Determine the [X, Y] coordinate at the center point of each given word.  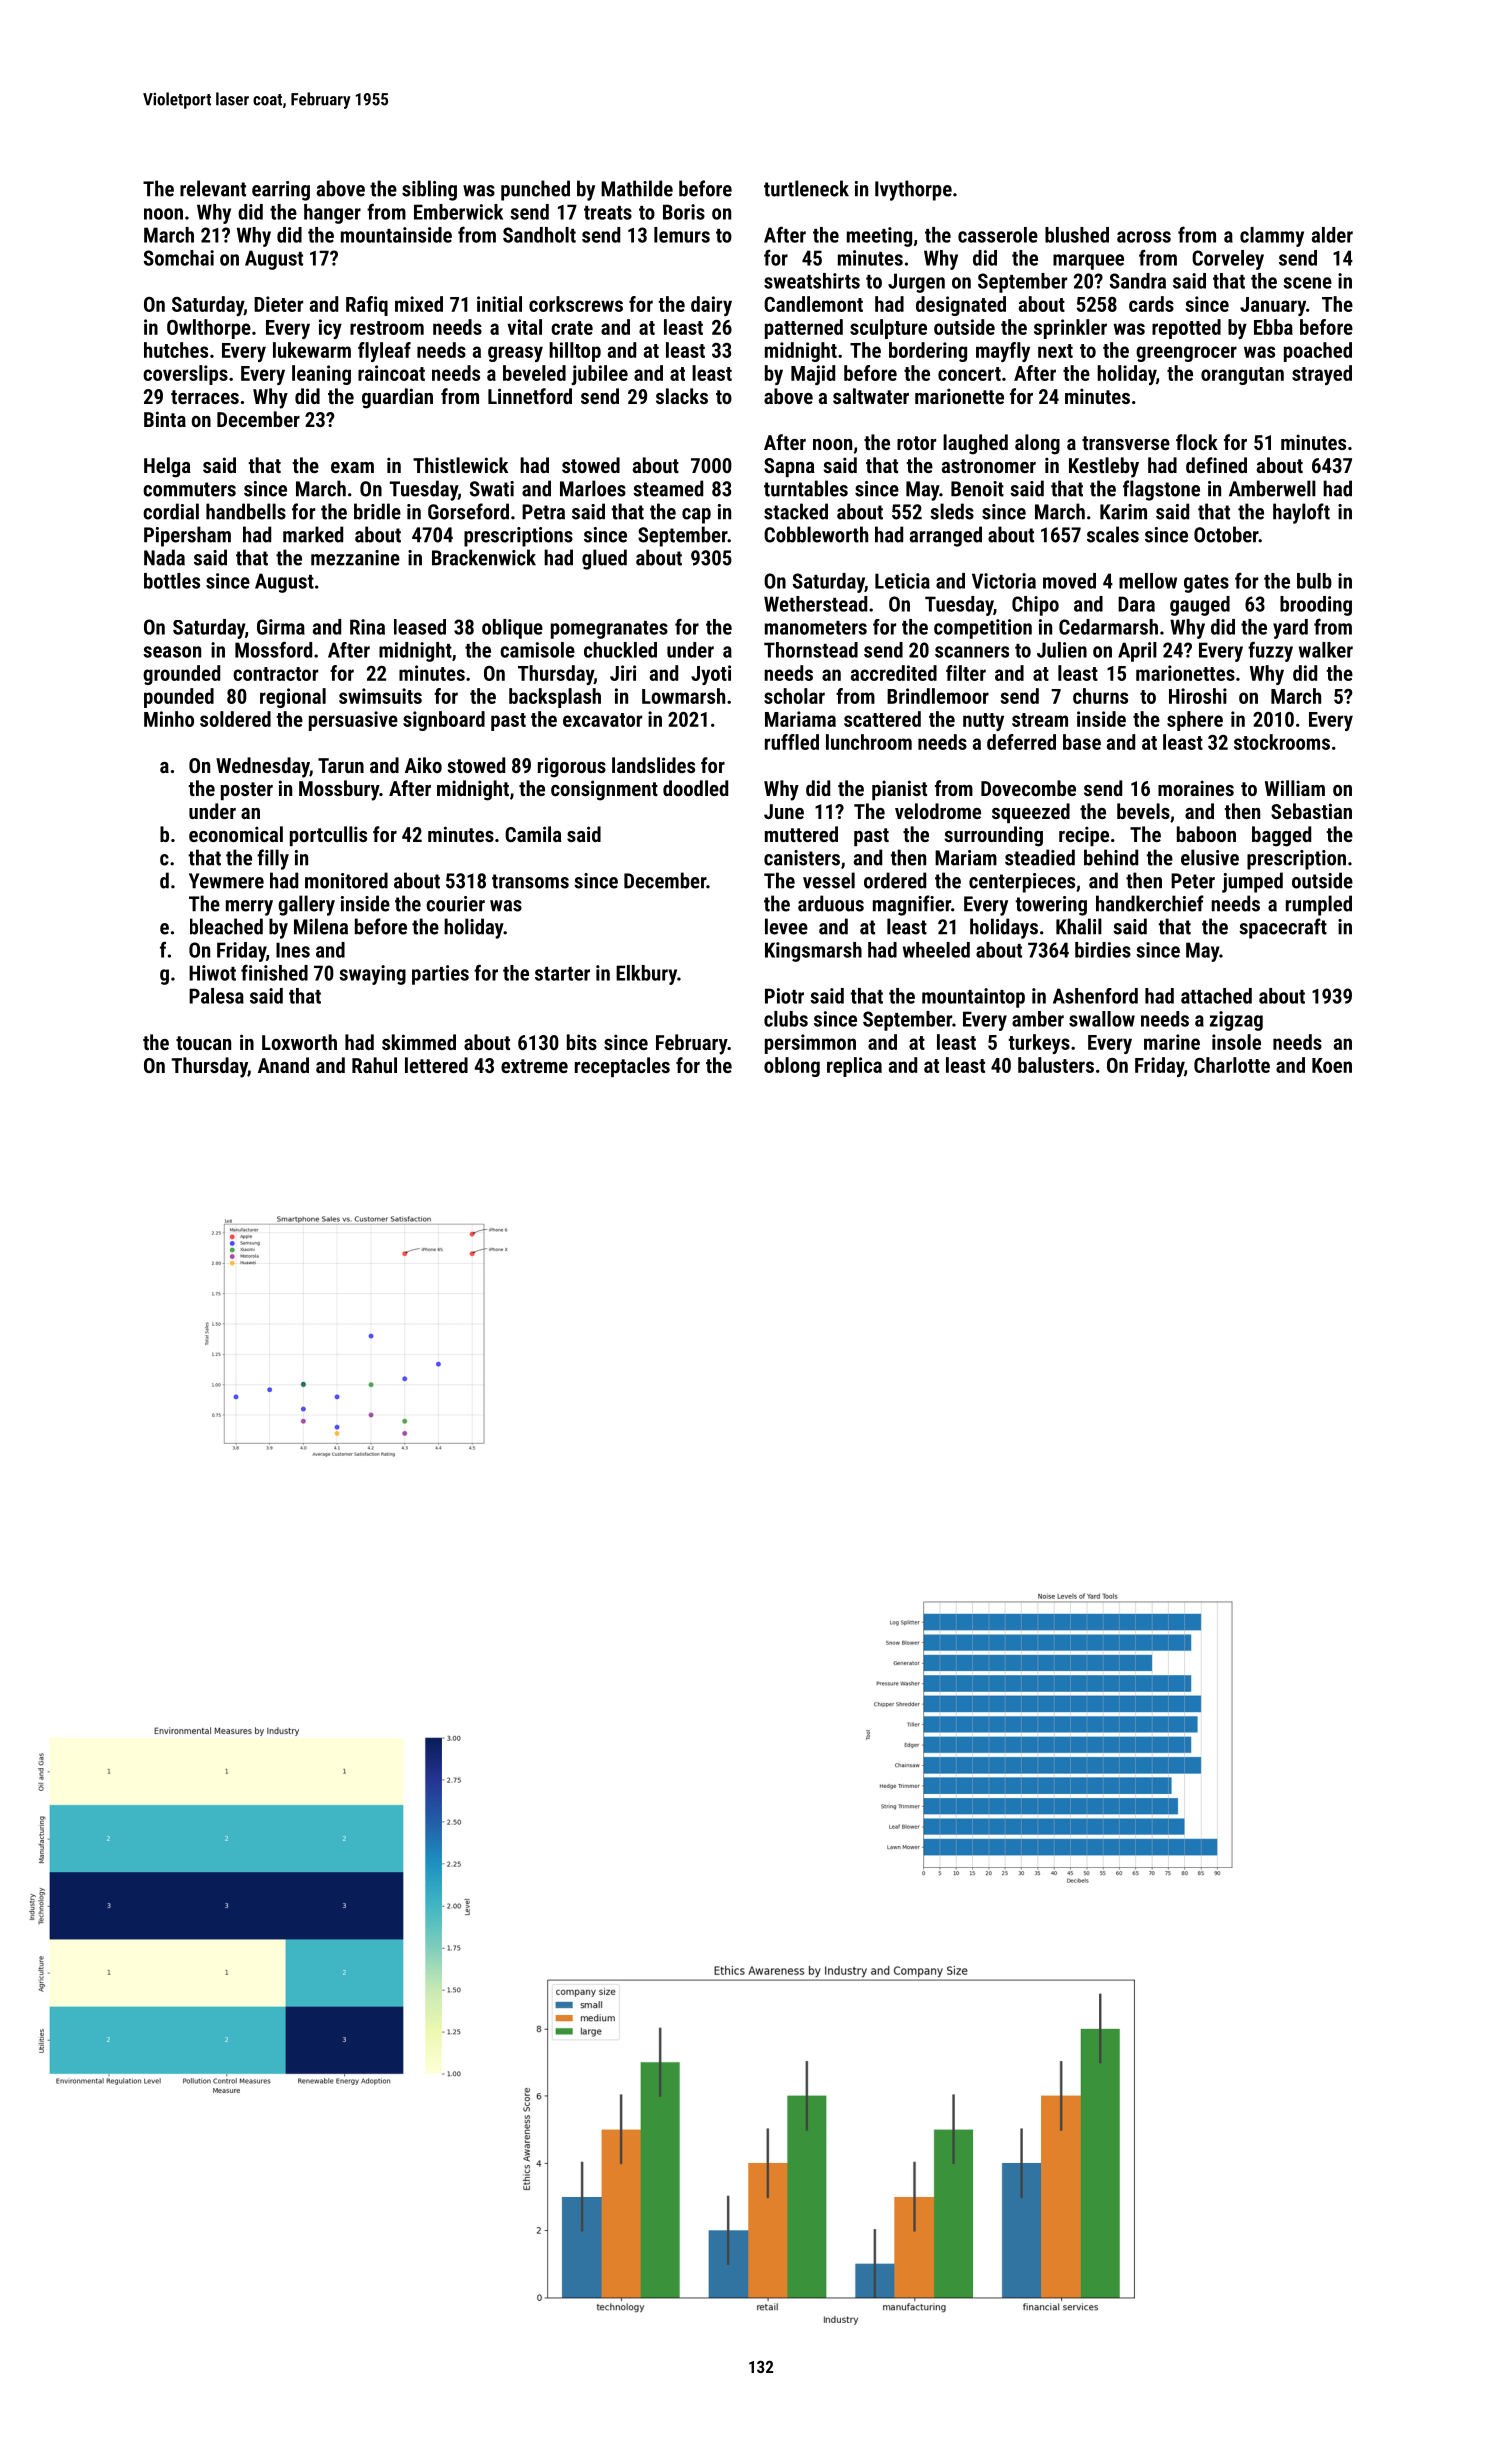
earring [281, 191]
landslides [653, 765]
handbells [246, 511]
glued [604, 559]
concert [969, 374]
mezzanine [355, 558]
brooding [1316, 606]
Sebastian [1311, 811]
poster [247, 791]
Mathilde [637, 188]
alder [1332, 235]
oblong [792, 1067]
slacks [682, 396]
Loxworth [299, 1042]
